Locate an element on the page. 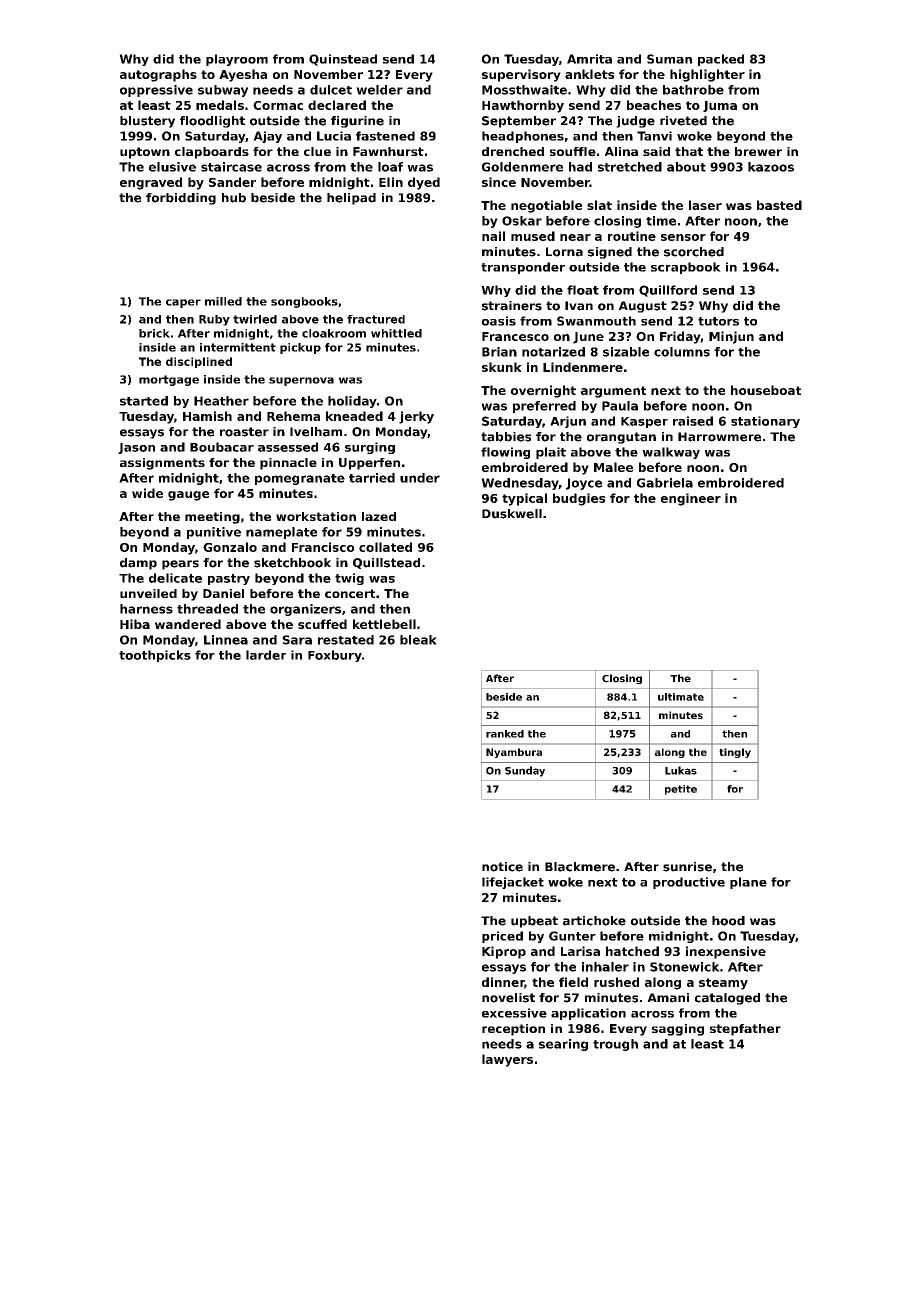 This image has height=1308, width=924. Gabriela is located at coordinates (665, 483).
